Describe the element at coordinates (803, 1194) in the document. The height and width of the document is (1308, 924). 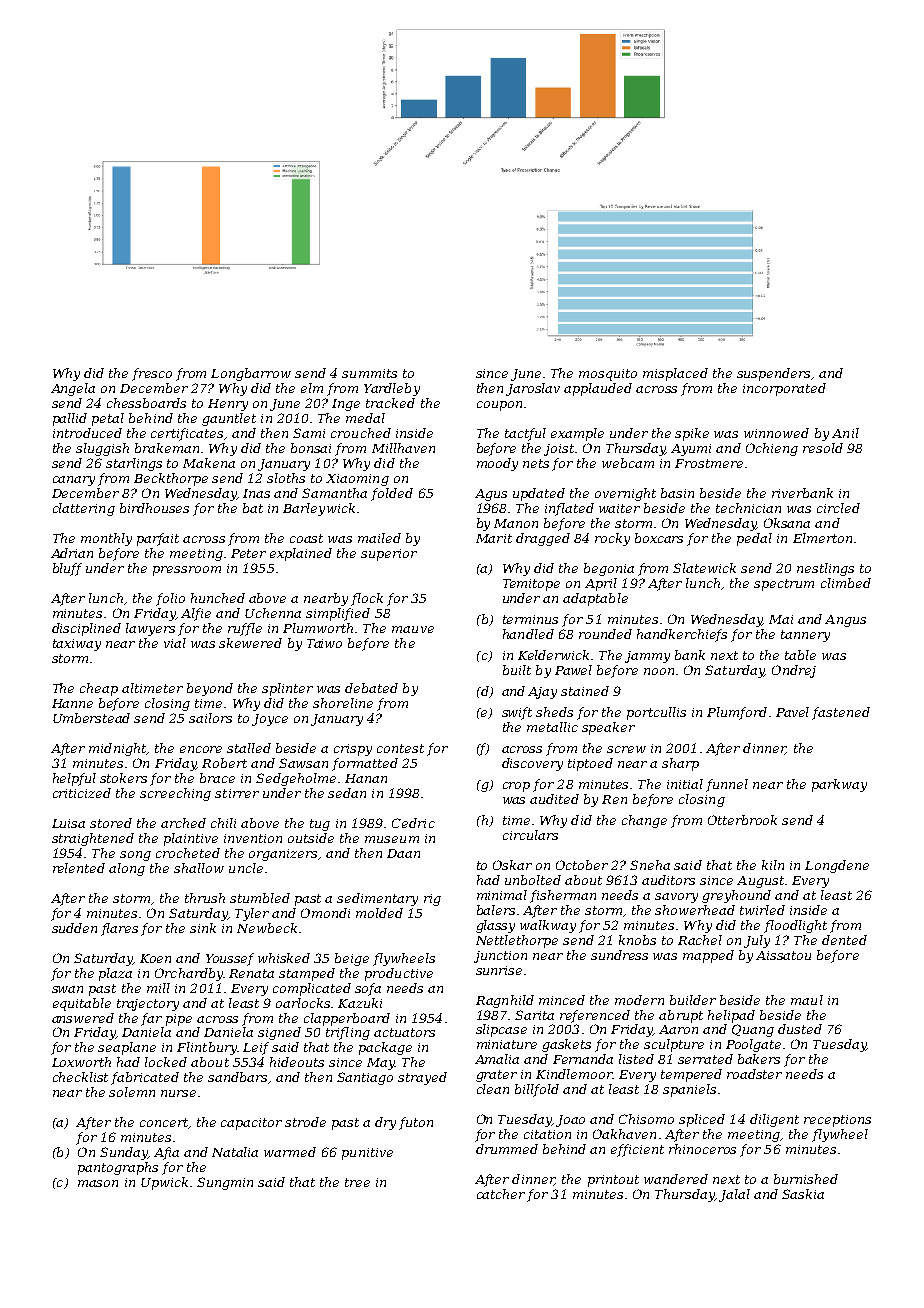
I see `Saskia` at that location.
